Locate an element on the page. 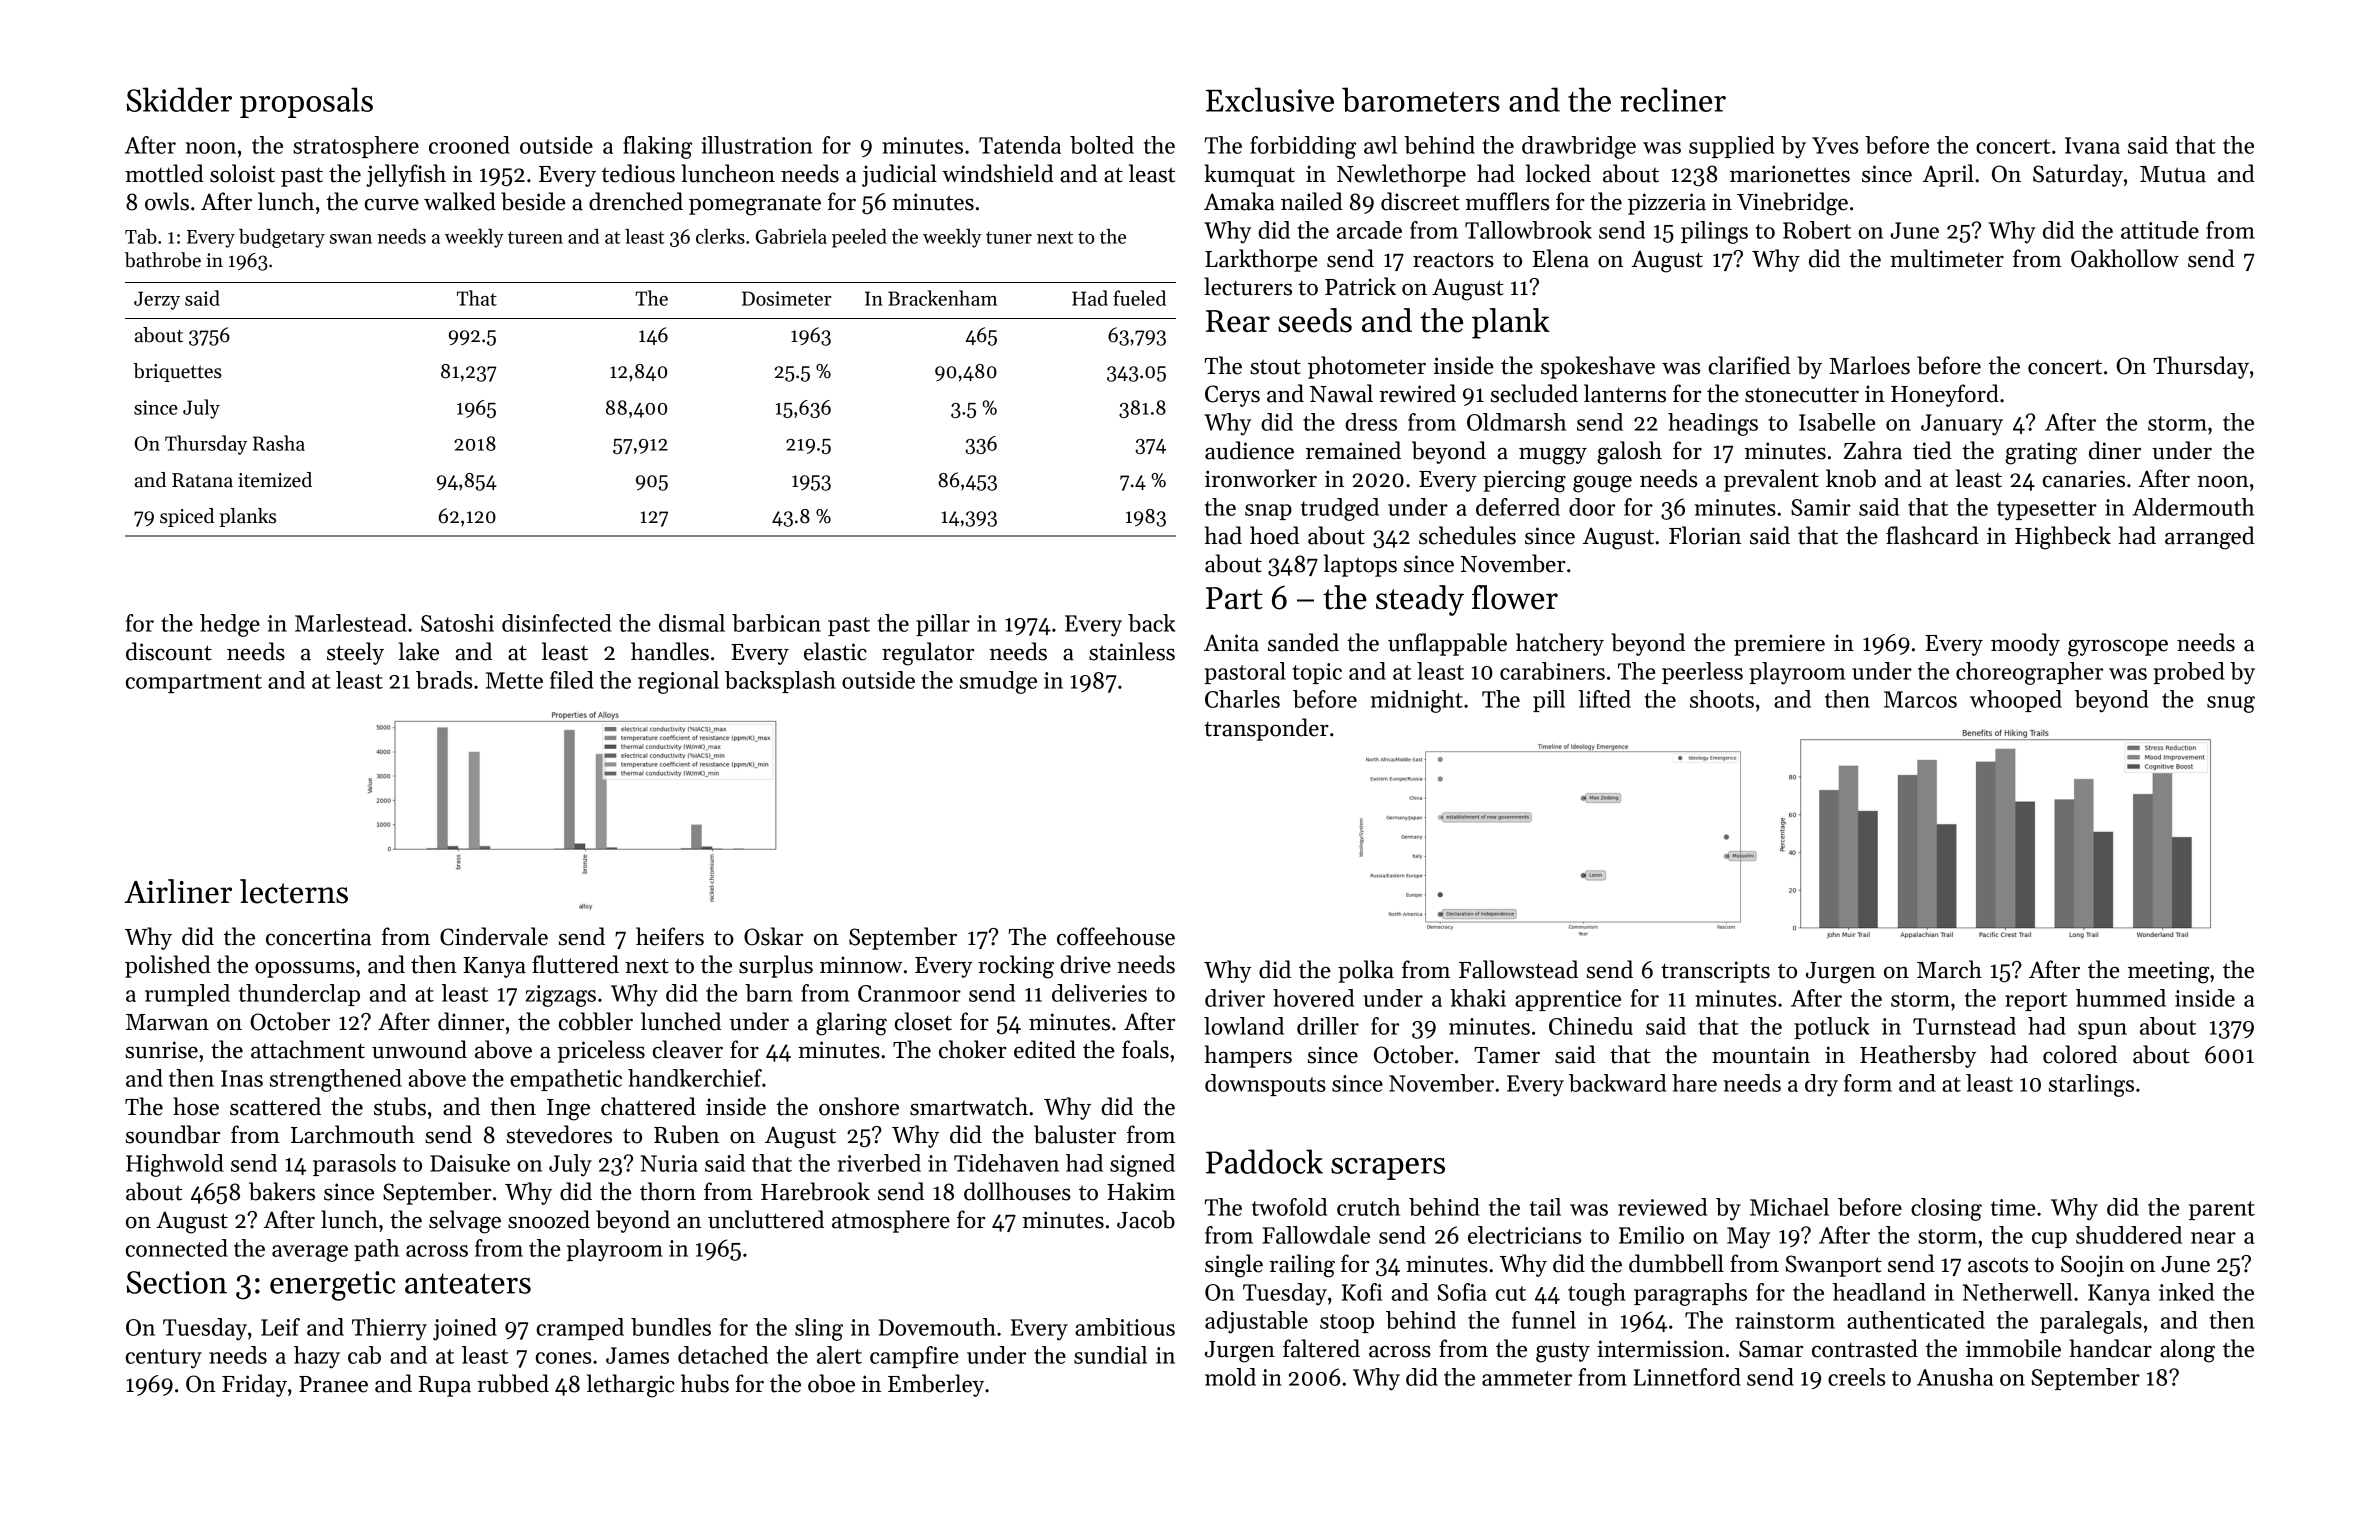 The width and height of the image is (2380, 1540). spiced is located at coordinates (187, 517).
